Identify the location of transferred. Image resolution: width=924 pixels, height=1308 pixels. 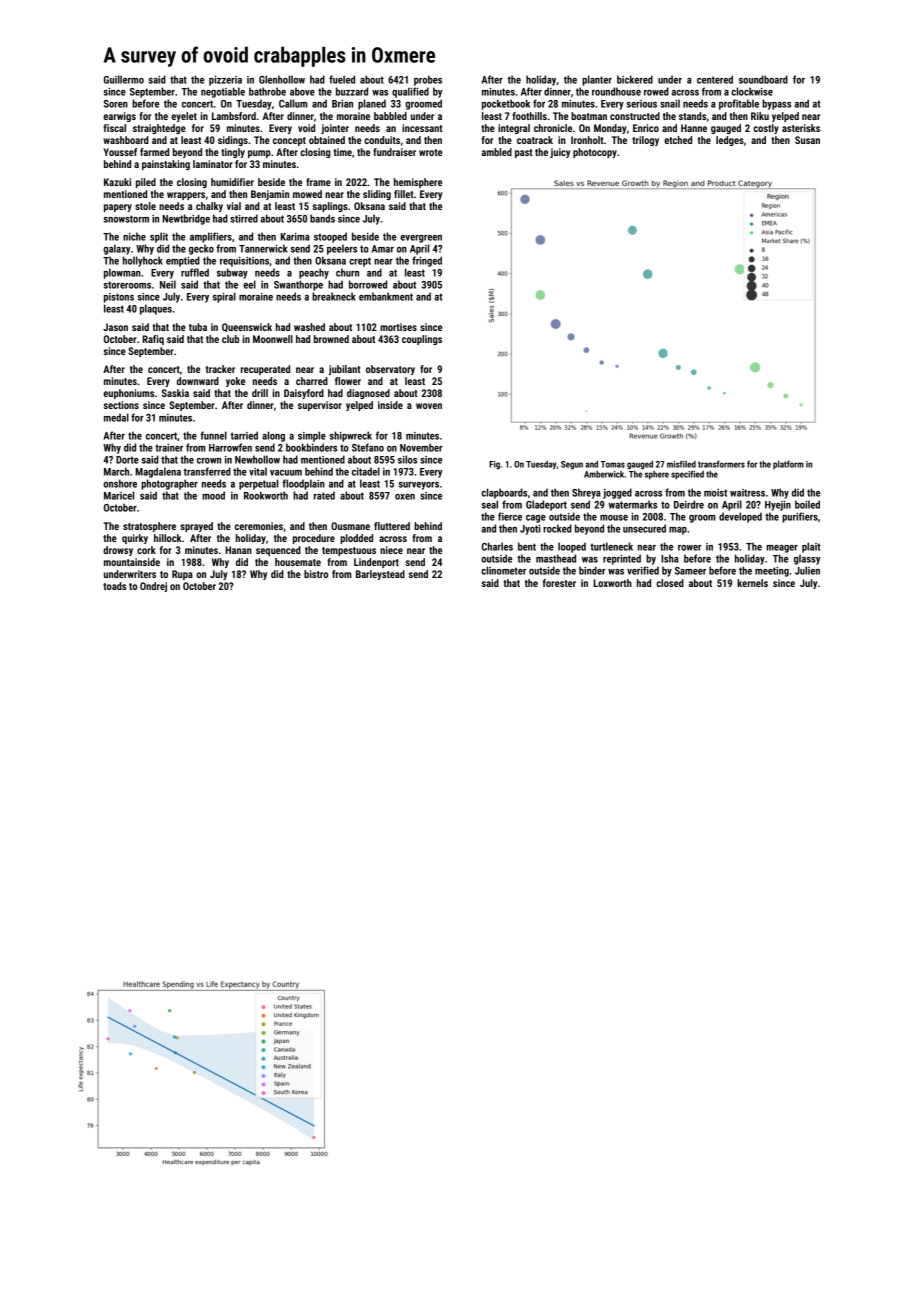
(207, 471).
